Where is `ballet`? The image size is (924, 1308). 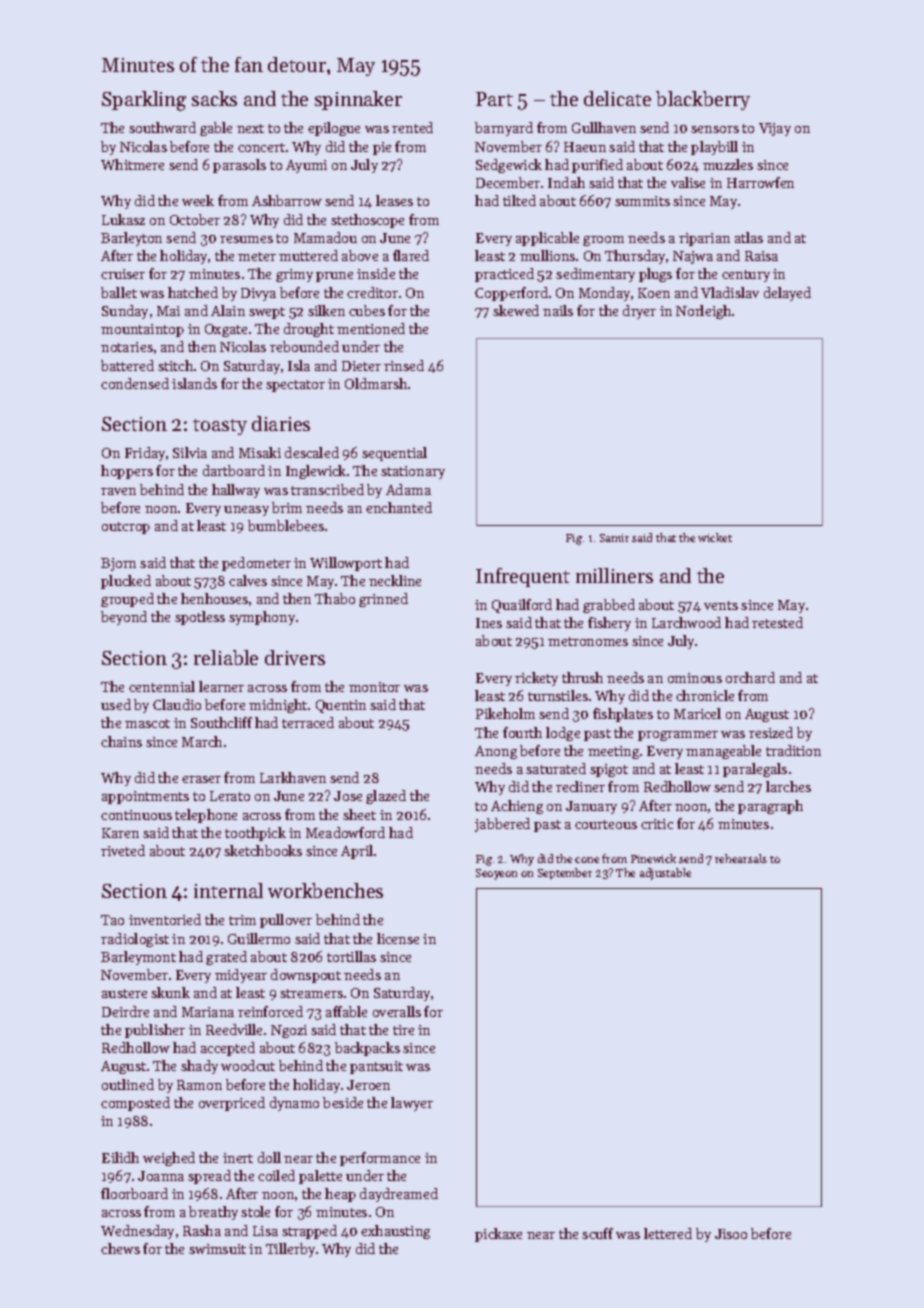
ballet is located at coordinates (119, 292).
